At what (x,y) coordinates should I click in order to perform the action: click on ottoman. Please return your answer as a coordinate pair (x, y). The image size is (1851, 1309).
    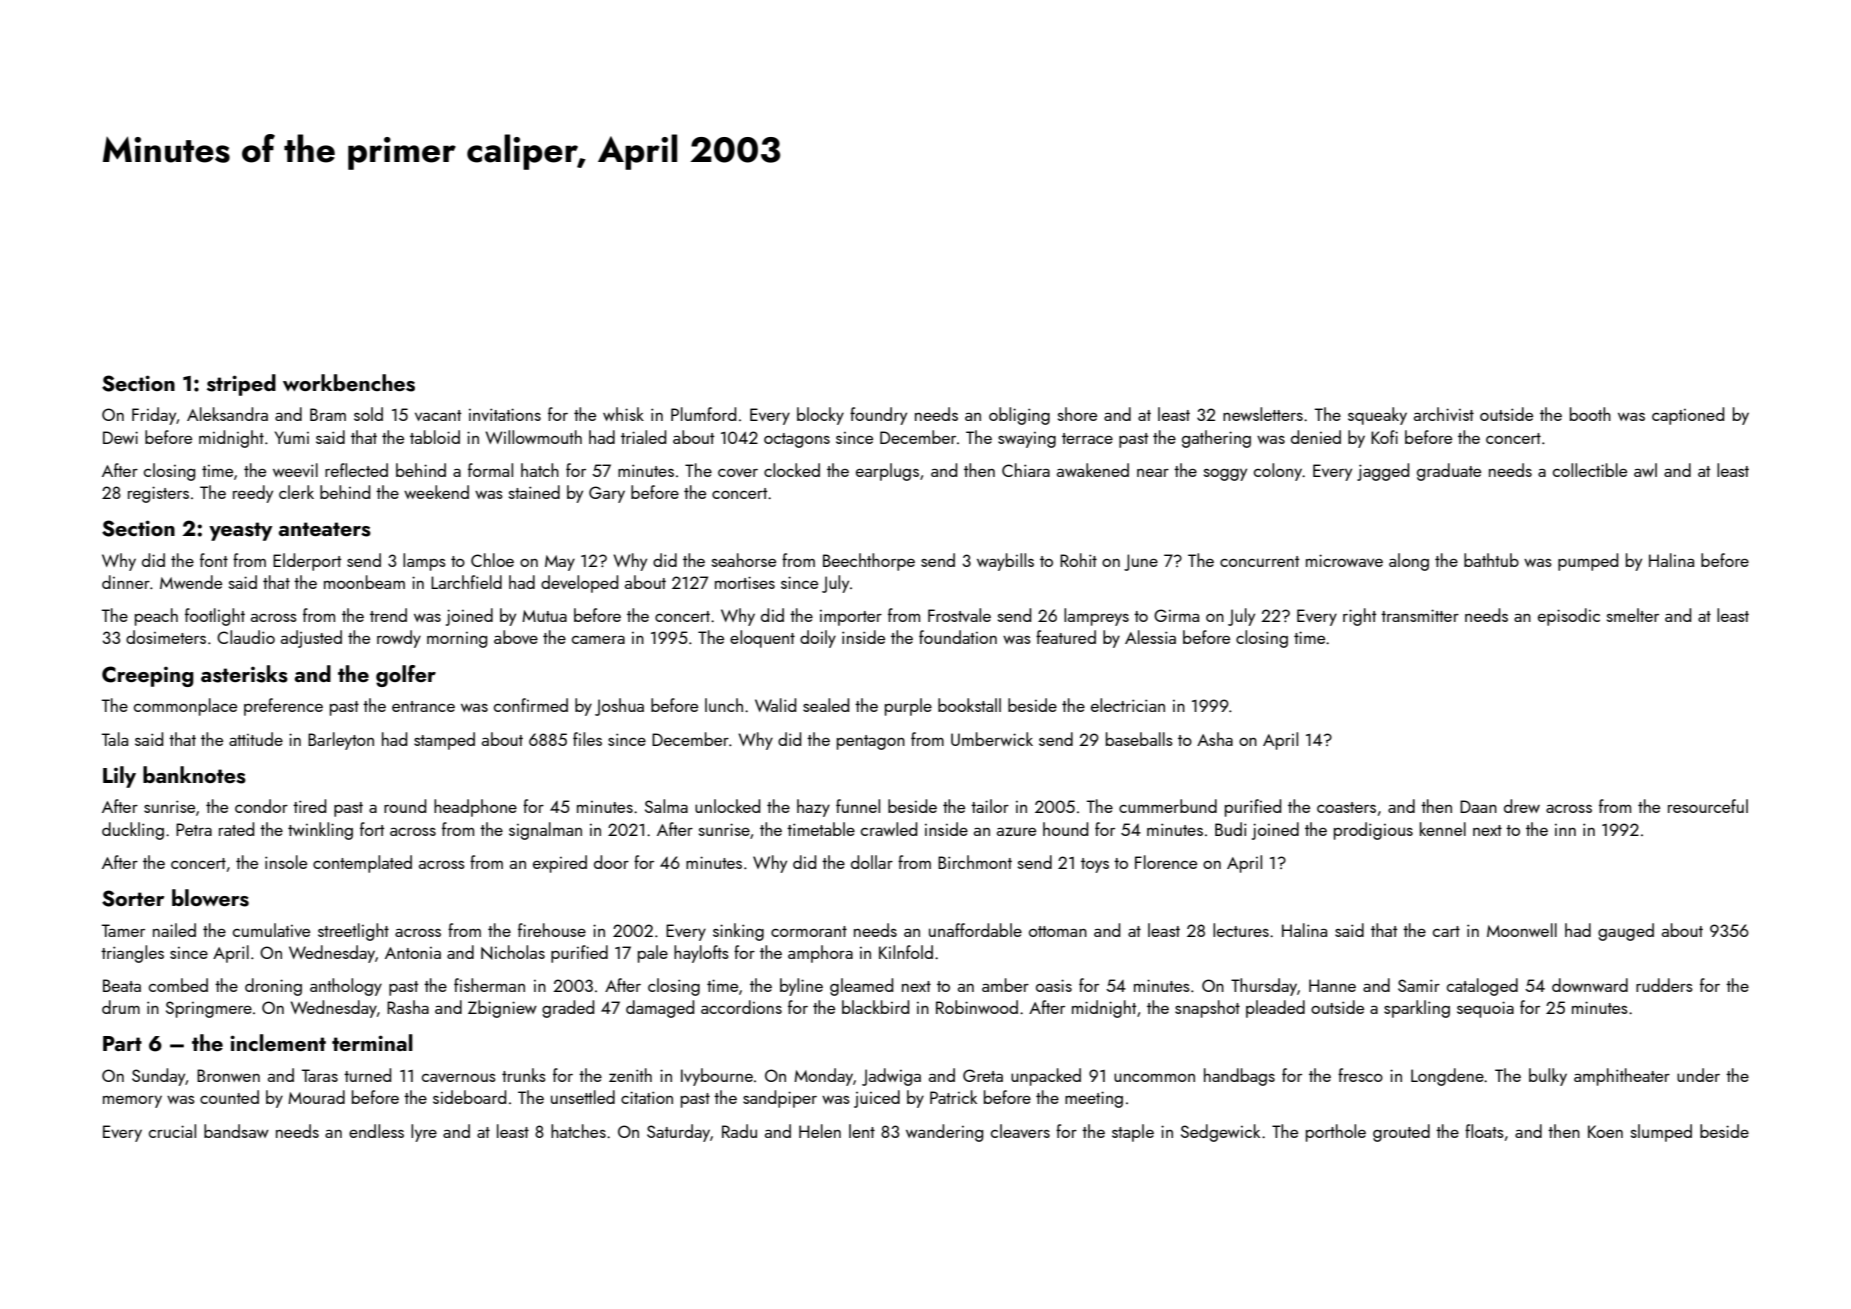
    Looking at the image, I should click on (1058, 931).
